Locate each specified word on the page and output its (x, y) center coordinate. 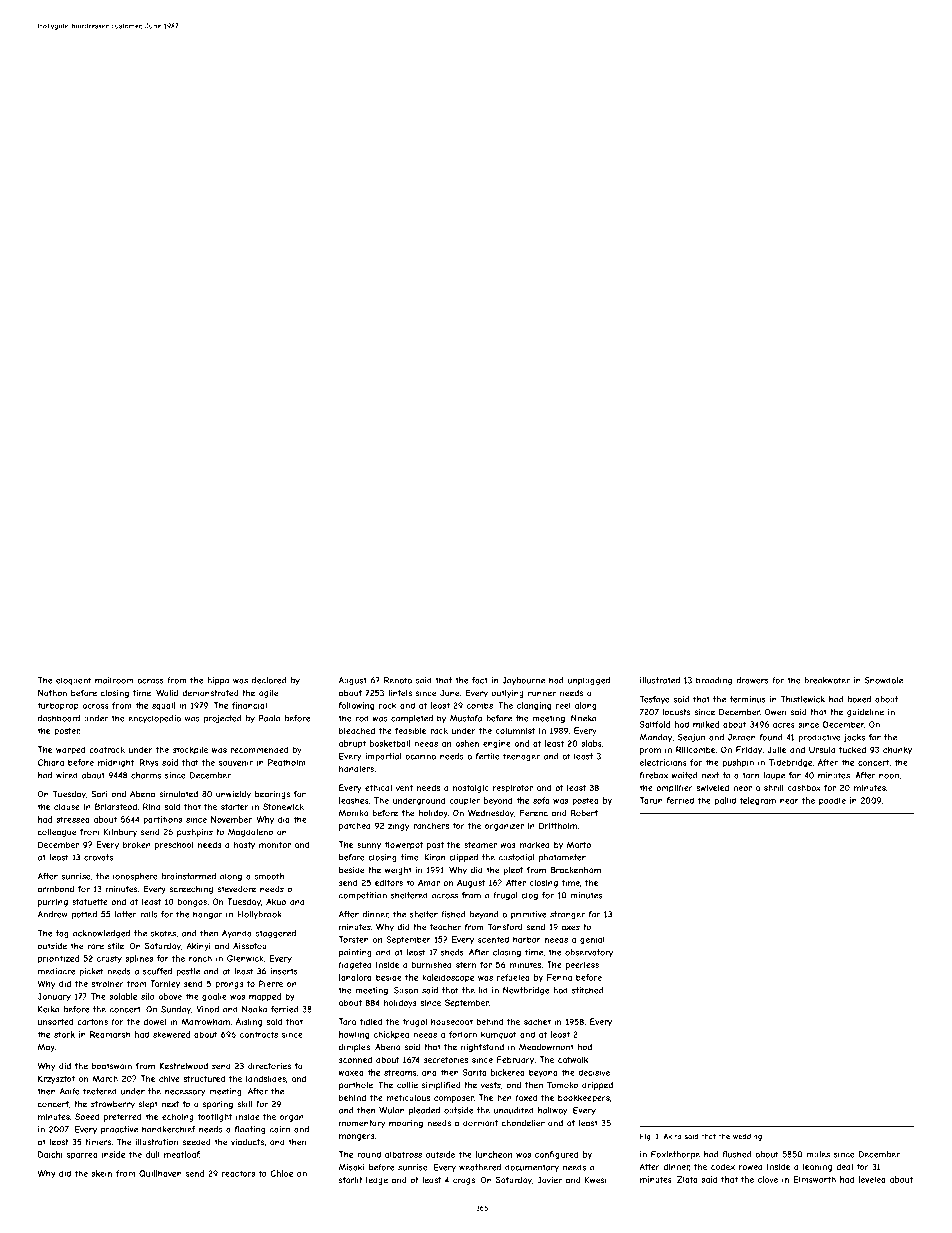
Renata (398, 680)
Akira (672, 1136)
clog (529, 896)
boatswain (112, 1066)
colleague (57, 833)
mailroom (114, 680)
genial (592, 940)
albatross (403, 1154)
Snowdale (884, 680)
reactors (238, 1174)
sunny (369, 846)
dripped (597, 1086)
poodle (832, 801)
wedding (747, 1137)
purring (53, 902)
